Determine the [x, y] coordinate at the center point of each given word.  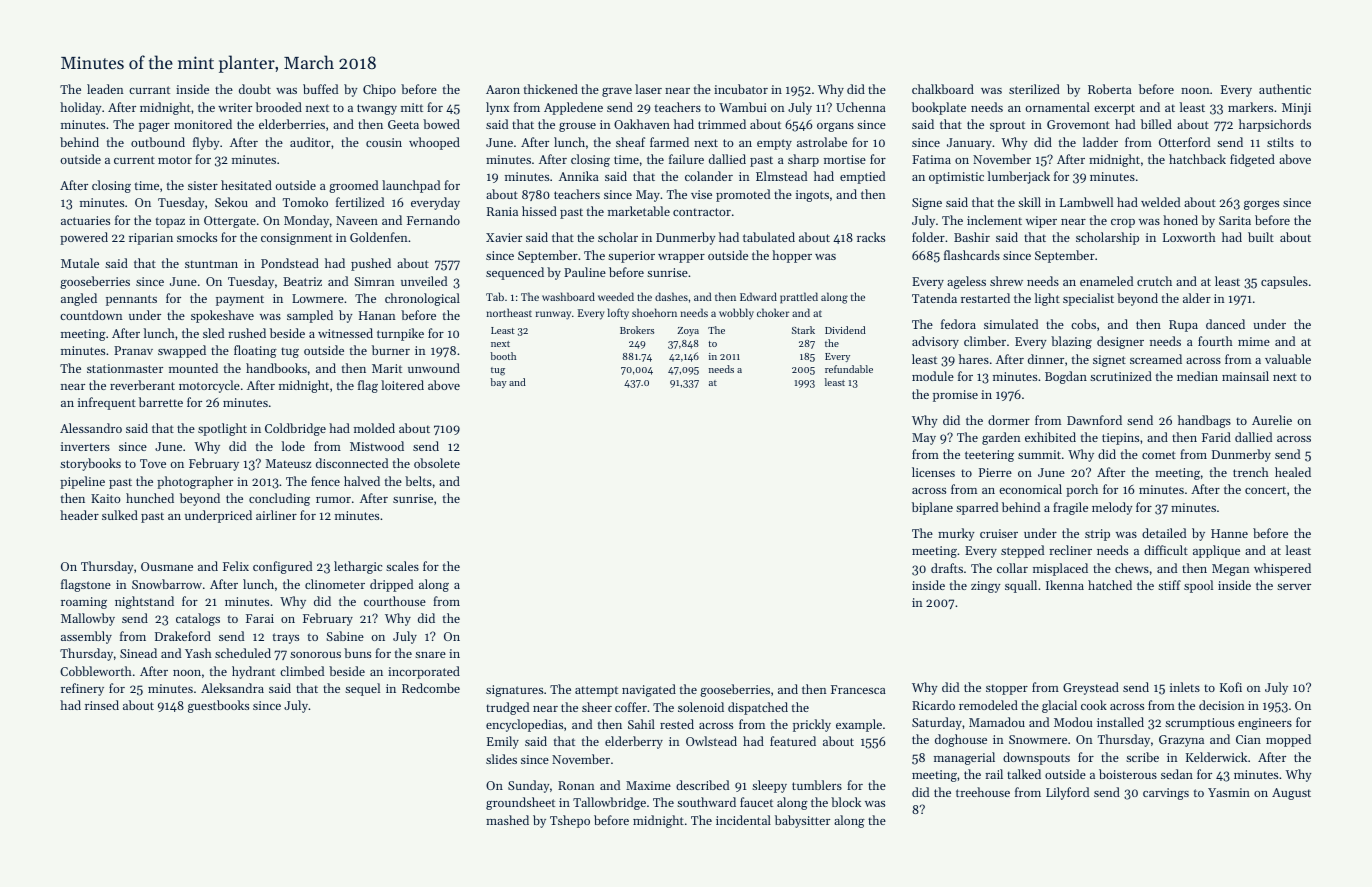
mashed [507, 820]
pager [154, 127]
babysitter [802, 821]
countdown [91, 315]
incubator [741, 89]
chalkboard [943, 89]
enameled [1106, 281]
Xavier [504, 237]
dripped [391, 585]
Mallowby [88, 619]
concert [1265, 490]
